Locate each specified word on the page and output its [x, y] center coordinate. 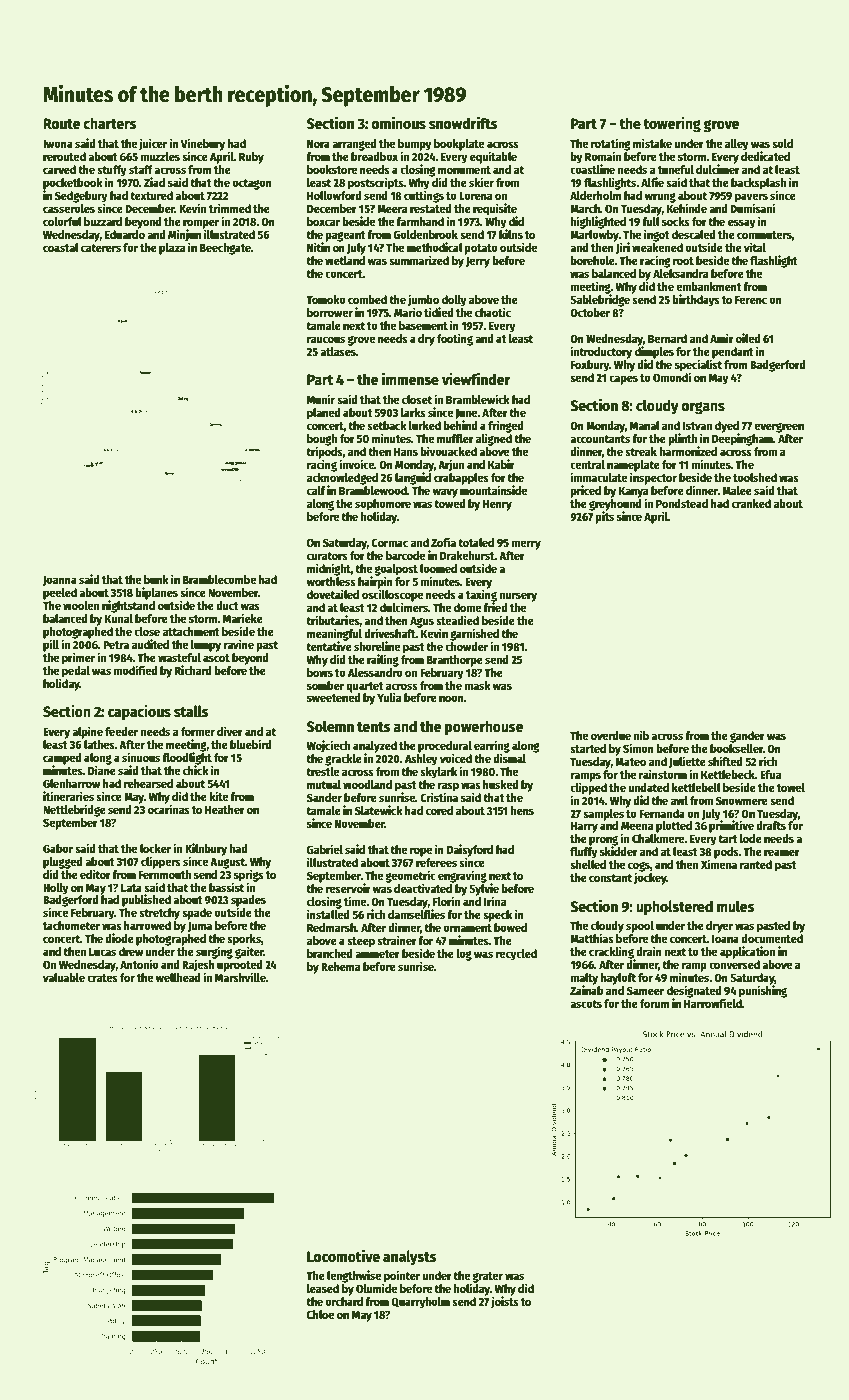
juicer [153, 144]
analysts [410, 1258]
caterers [101, 248]
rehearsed [148, 783]
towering [672, 124]
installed [328, 914]
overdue [611, 735]
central [587, 464]
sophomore [383, 505]
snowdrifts [463, 122]
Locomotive [343, 1255]
